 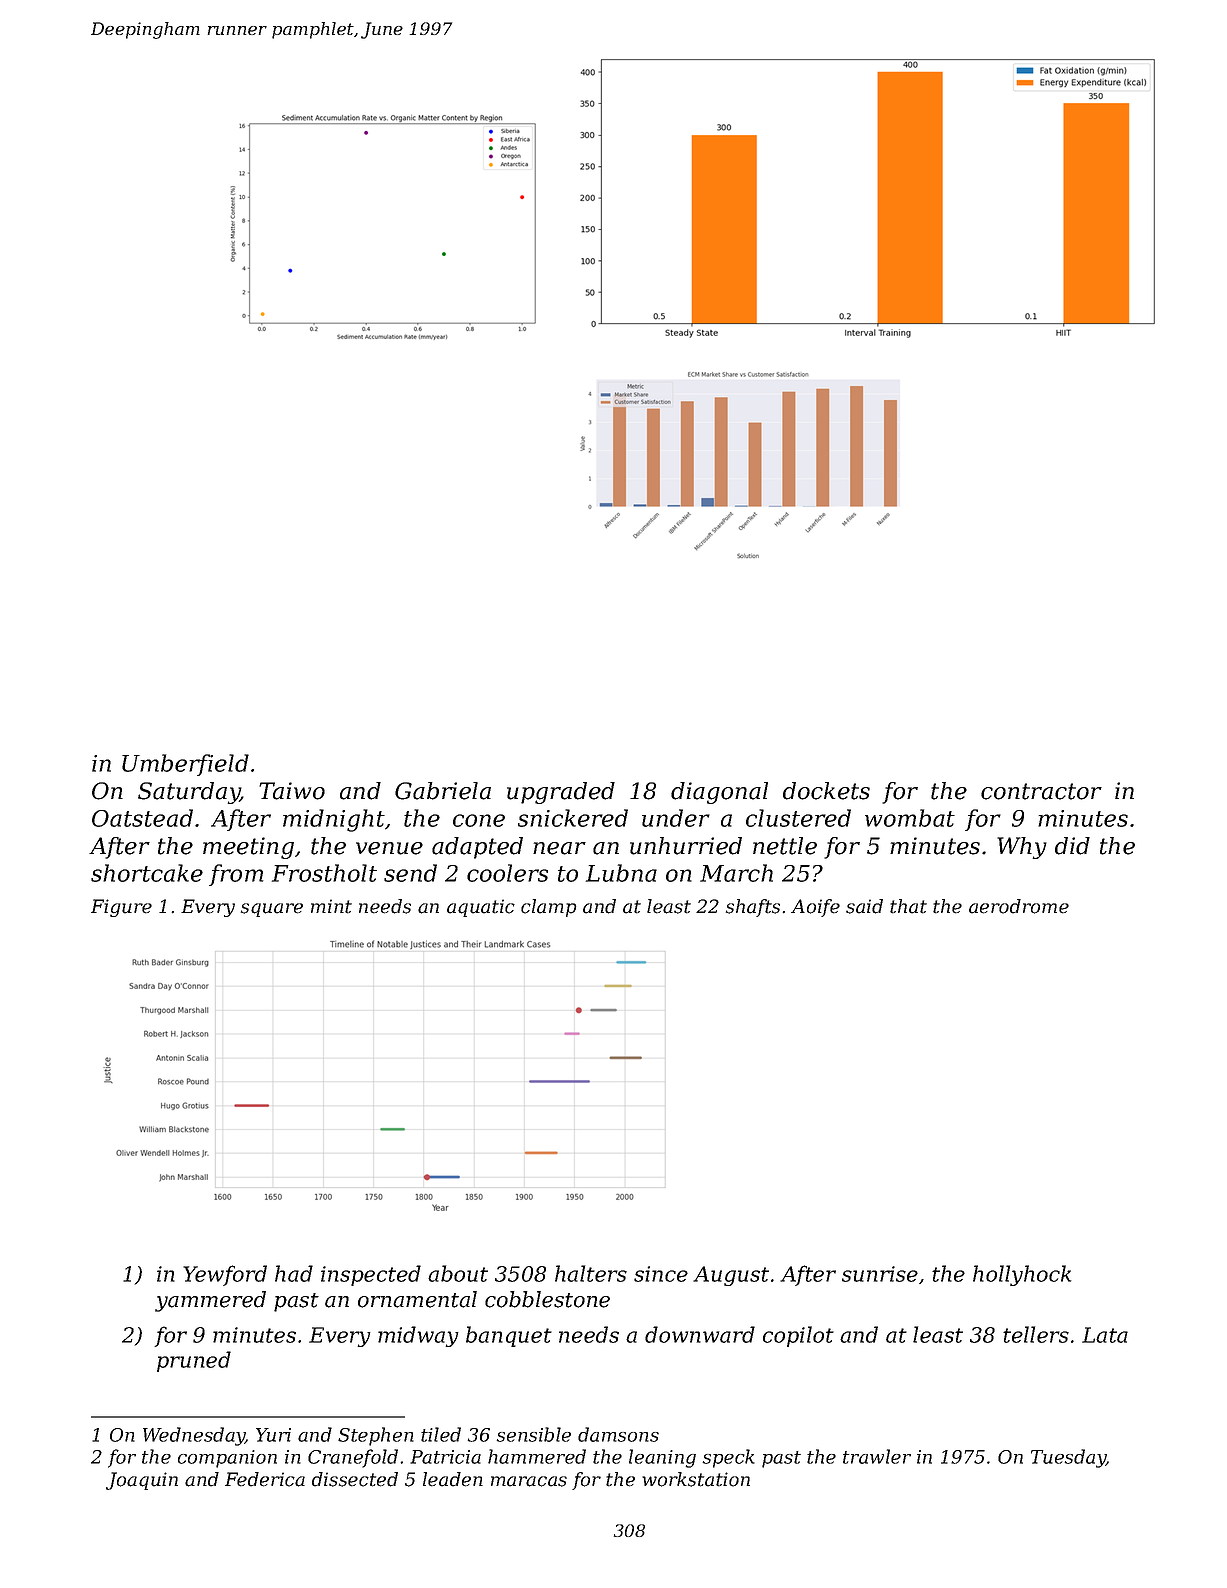 What do you see at coordinates (1041, 791) in the document?
I see `contractor` at bounding box center [1041, 791].
